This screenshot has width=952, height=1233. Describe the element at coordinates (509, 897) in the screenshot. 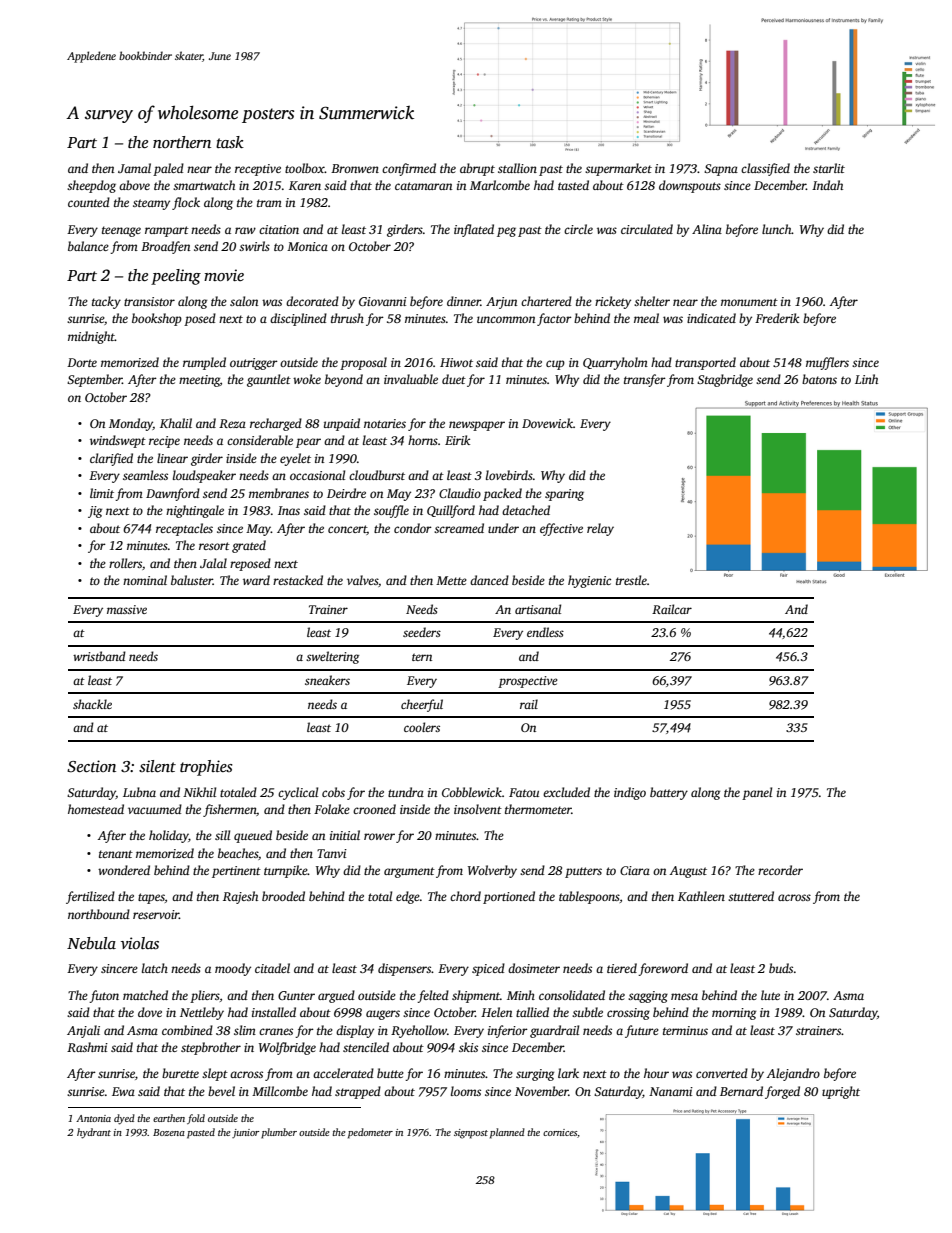

I see `portioned` at that location.
